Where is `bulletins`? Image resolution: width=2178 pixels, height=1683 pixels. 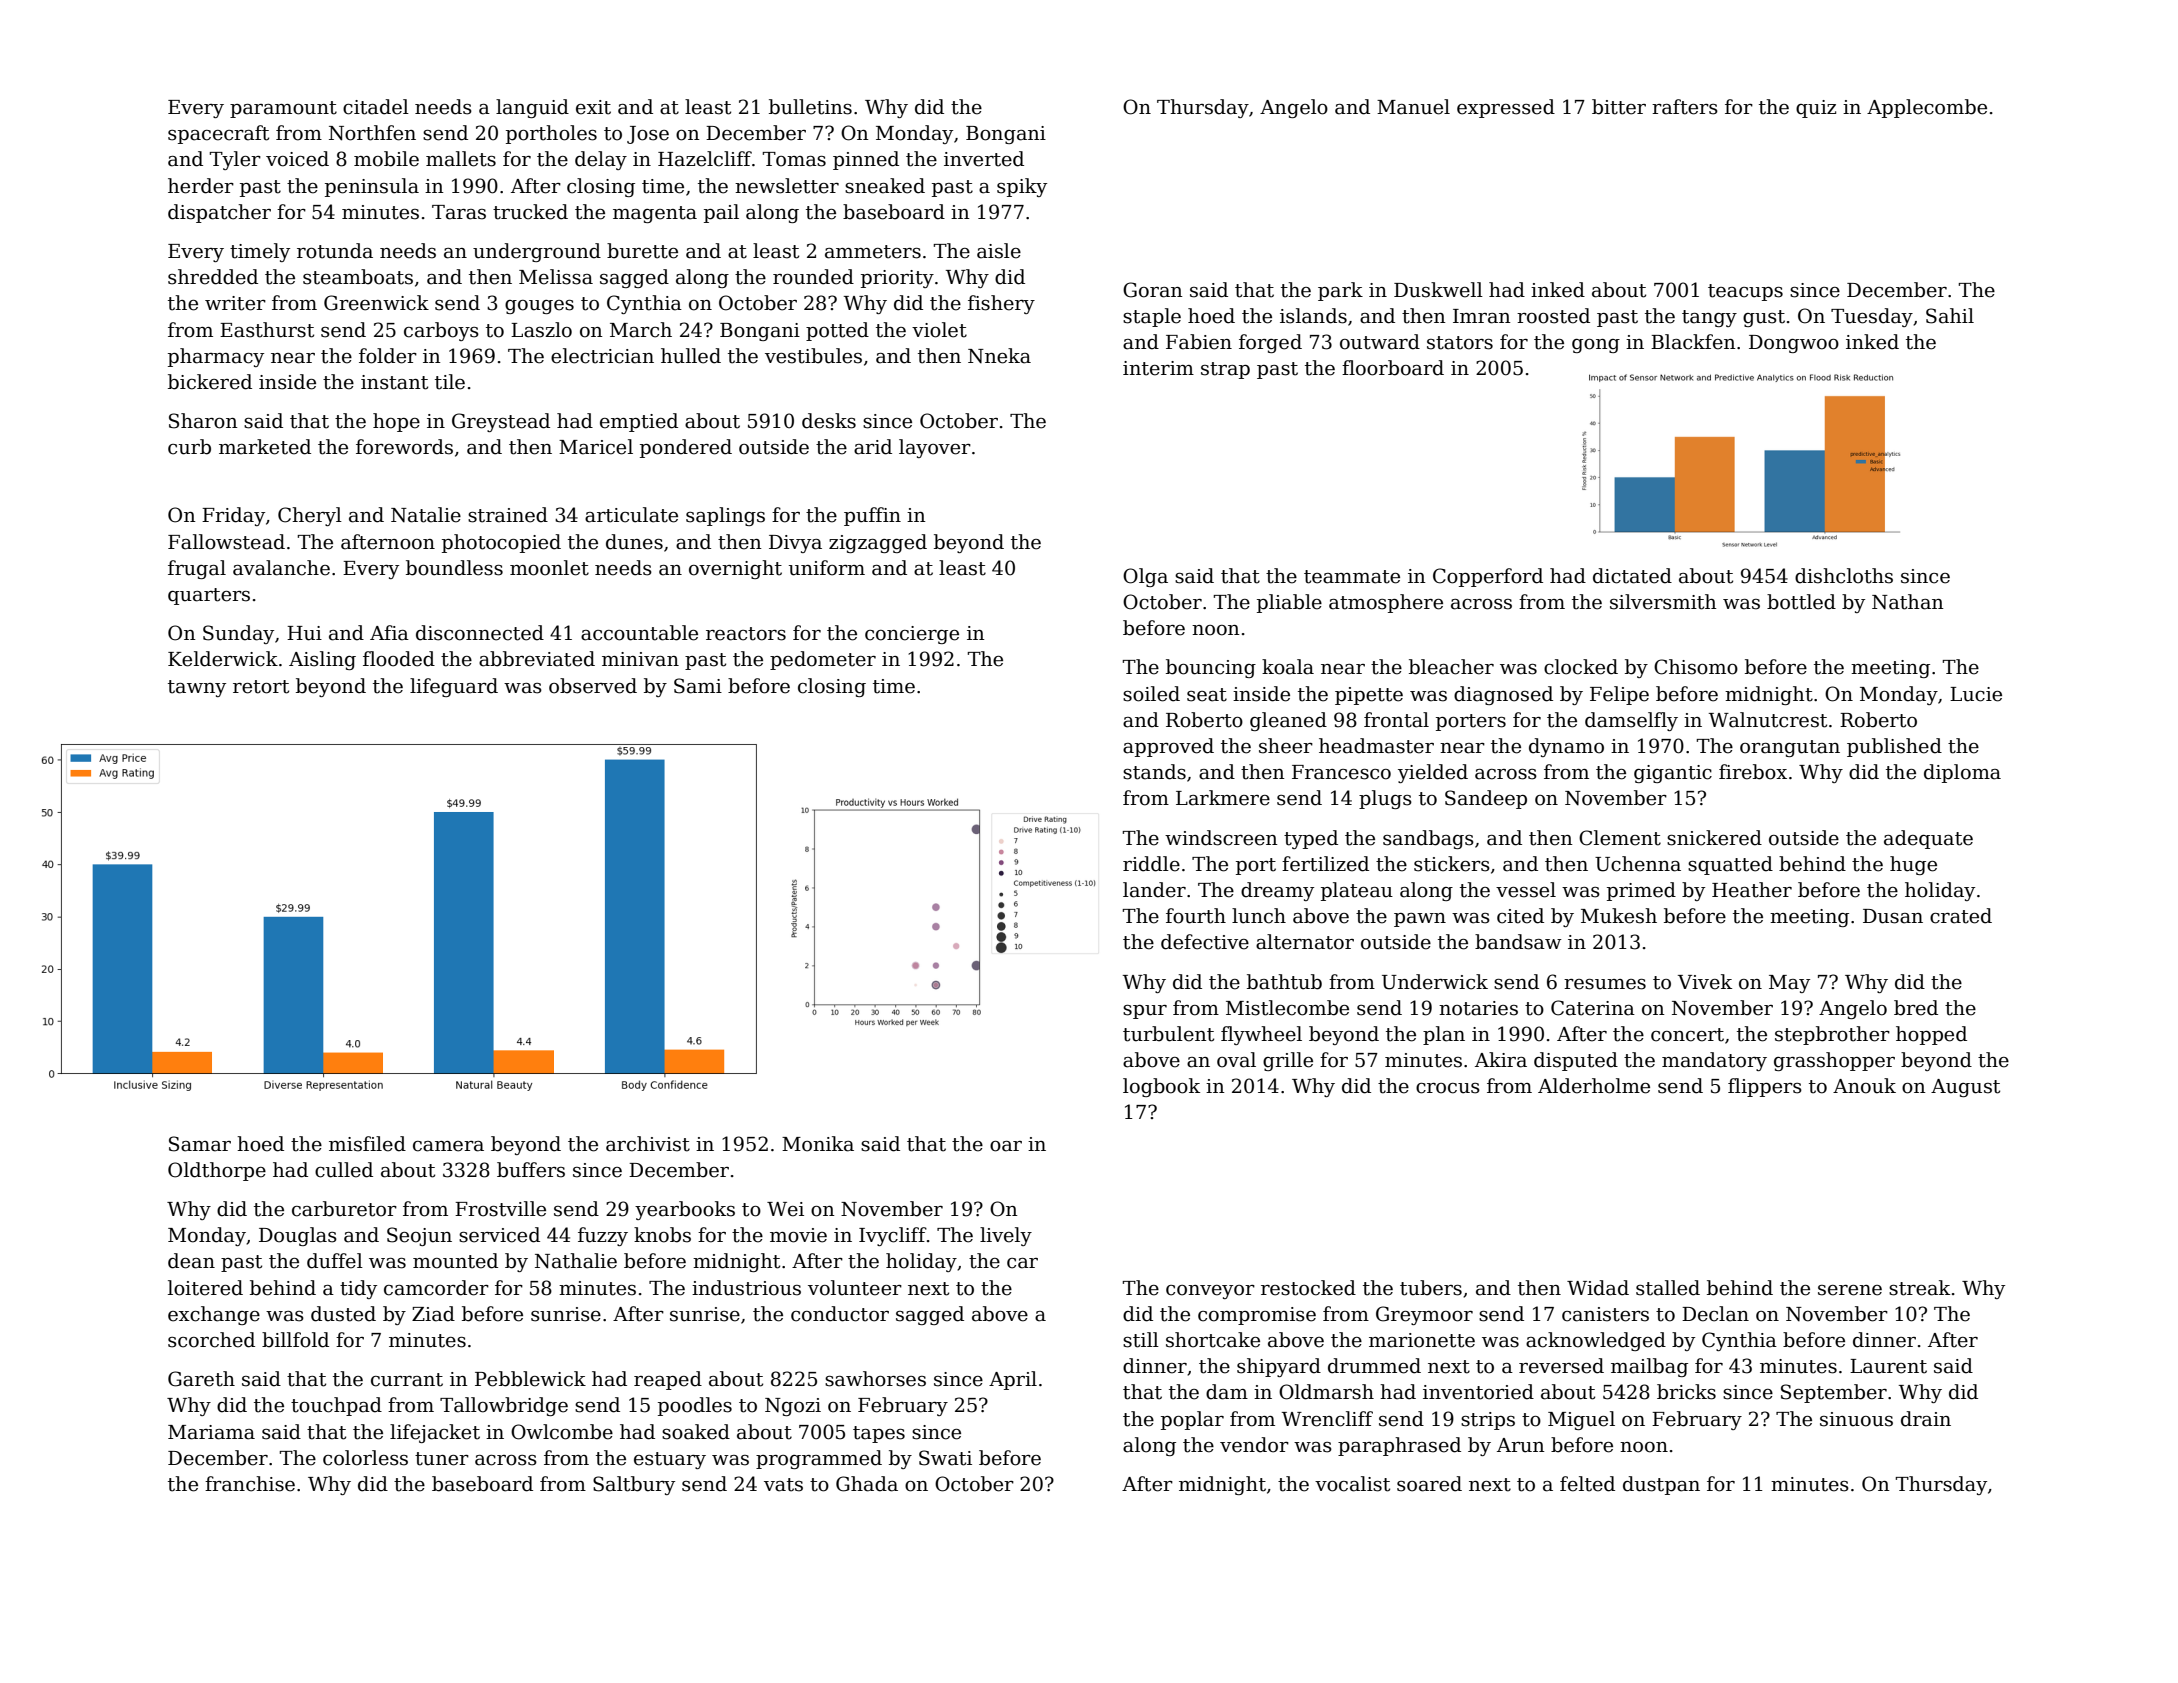
bulletins is located at coordinates (810, 107).
